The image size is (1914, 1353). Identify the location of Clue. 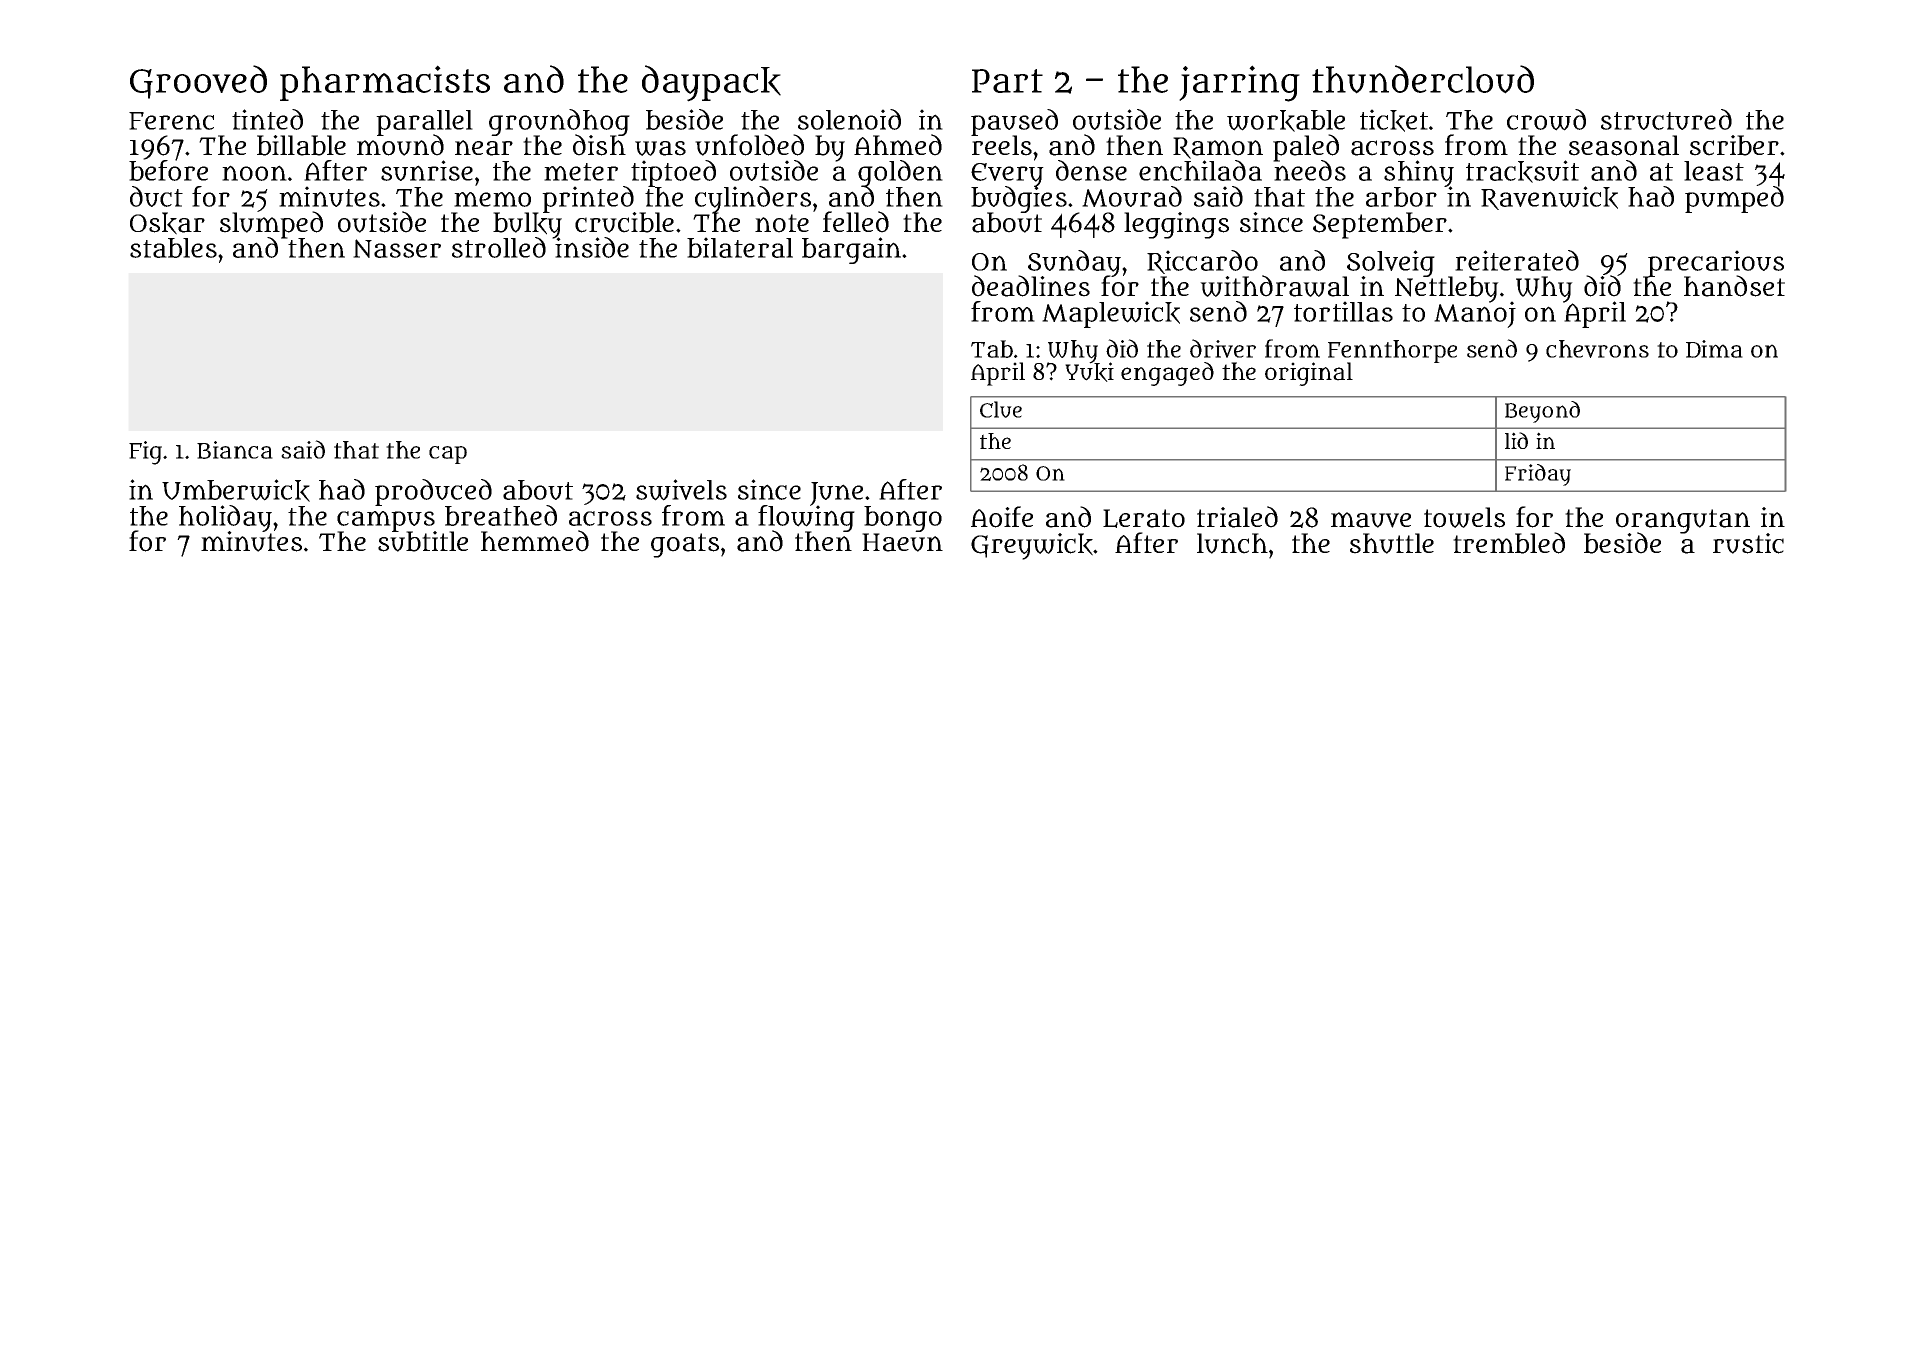
(1001, 409).
